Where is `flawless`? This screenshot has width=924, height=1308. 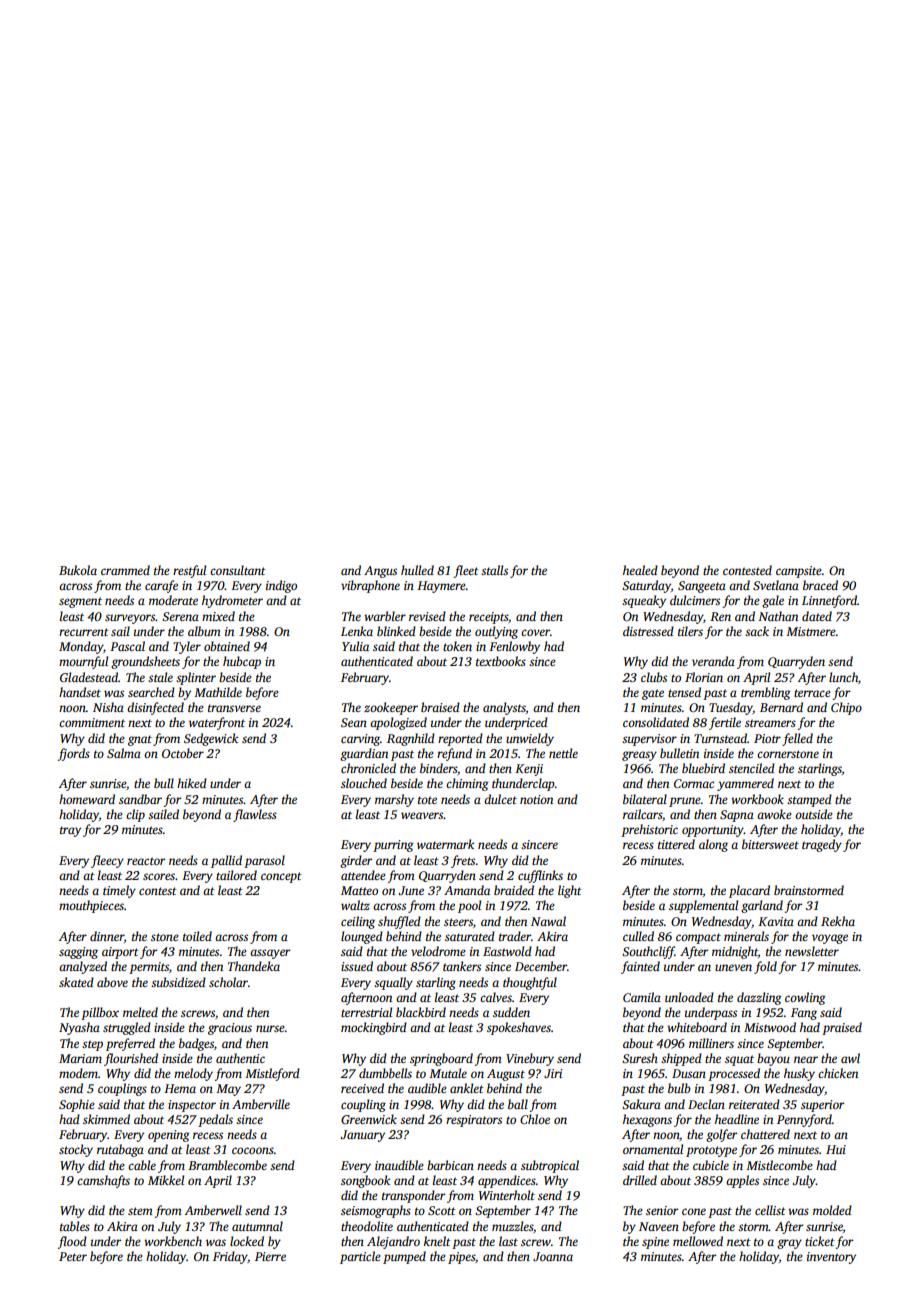
flawless is located at coordinates (255, 815).
